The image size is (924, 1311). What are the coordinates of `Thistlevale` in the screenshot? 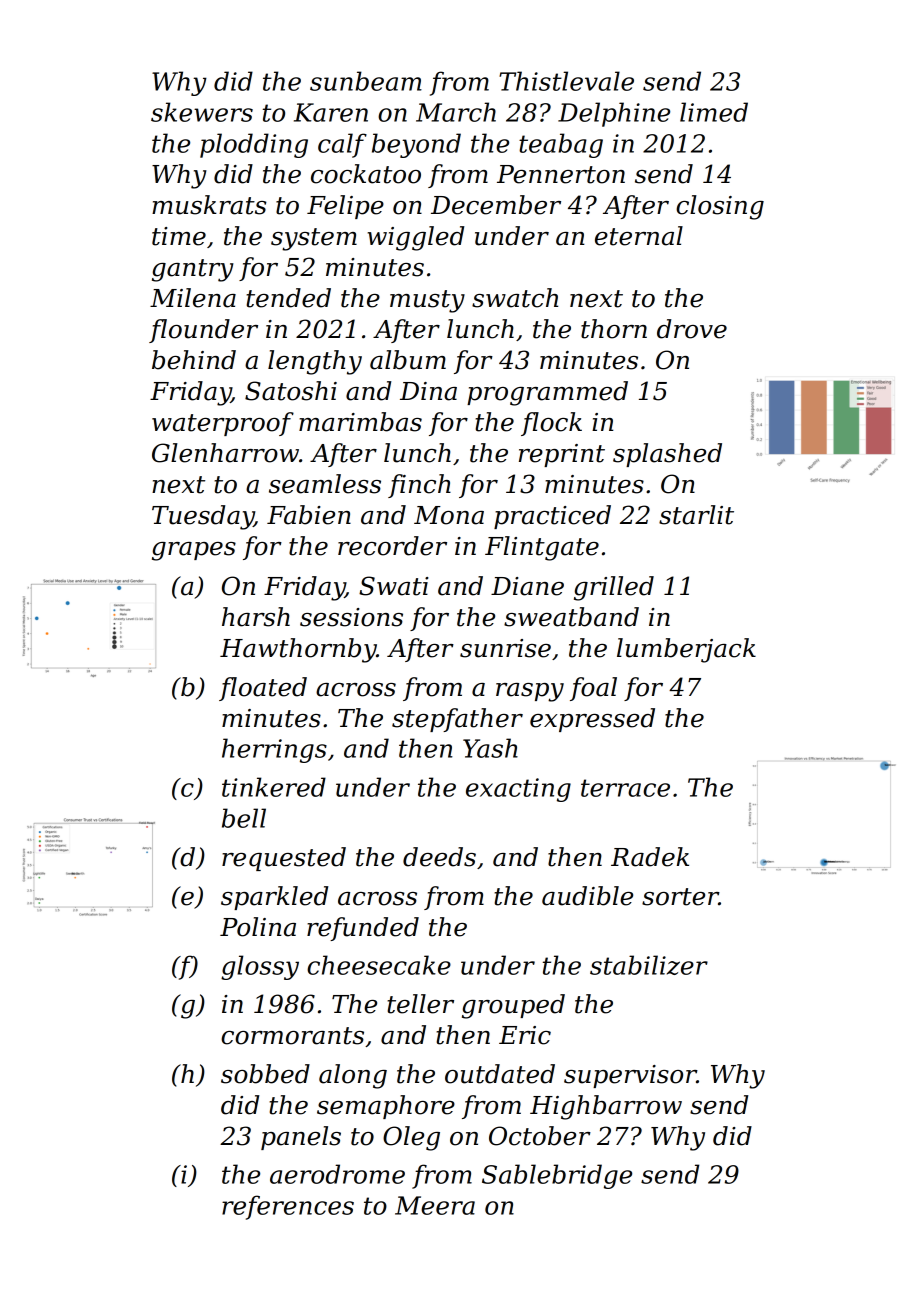 It's located at (566, 81).
